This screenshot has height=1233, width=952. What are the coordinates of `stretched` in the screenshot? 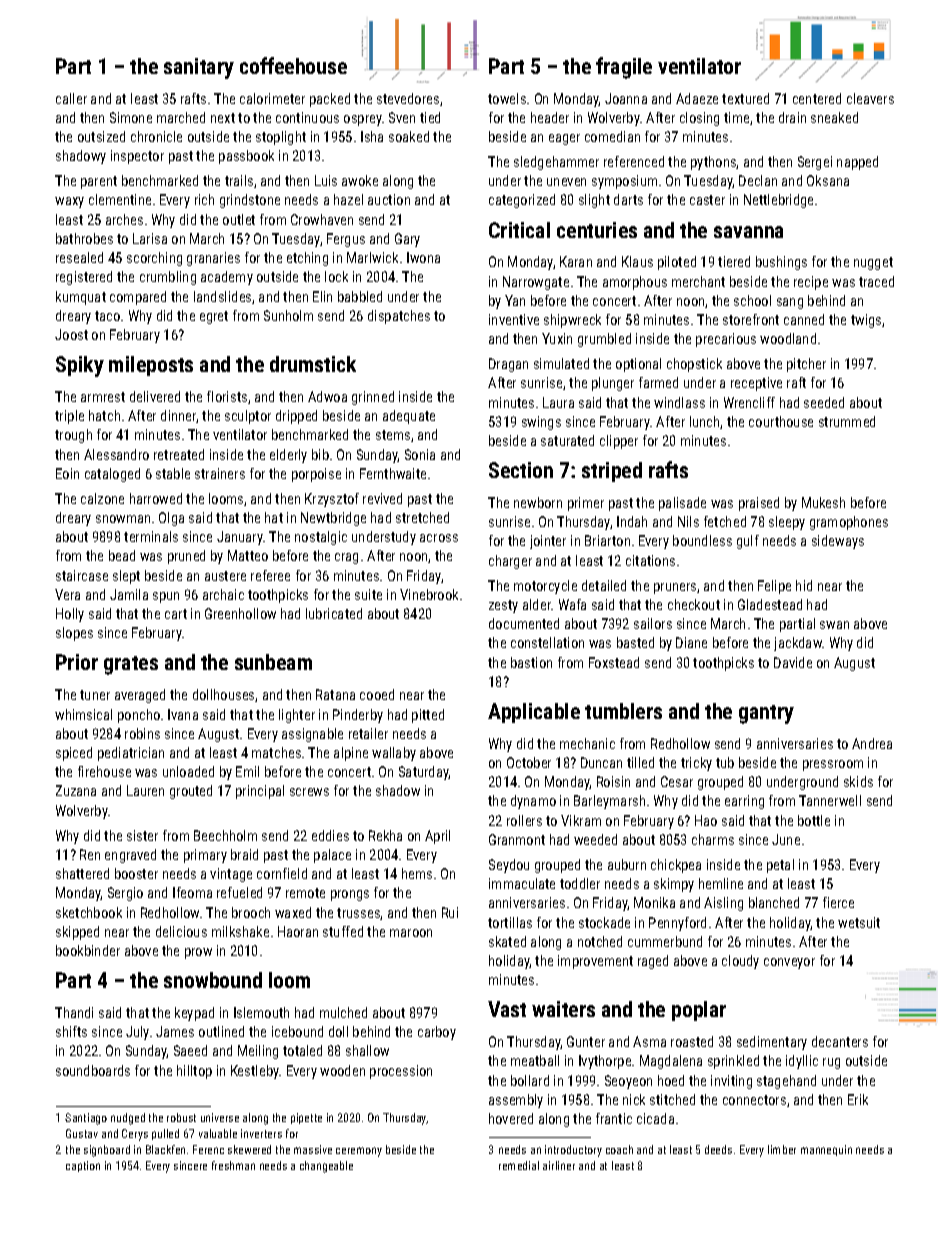 It's located at (422, 517).
